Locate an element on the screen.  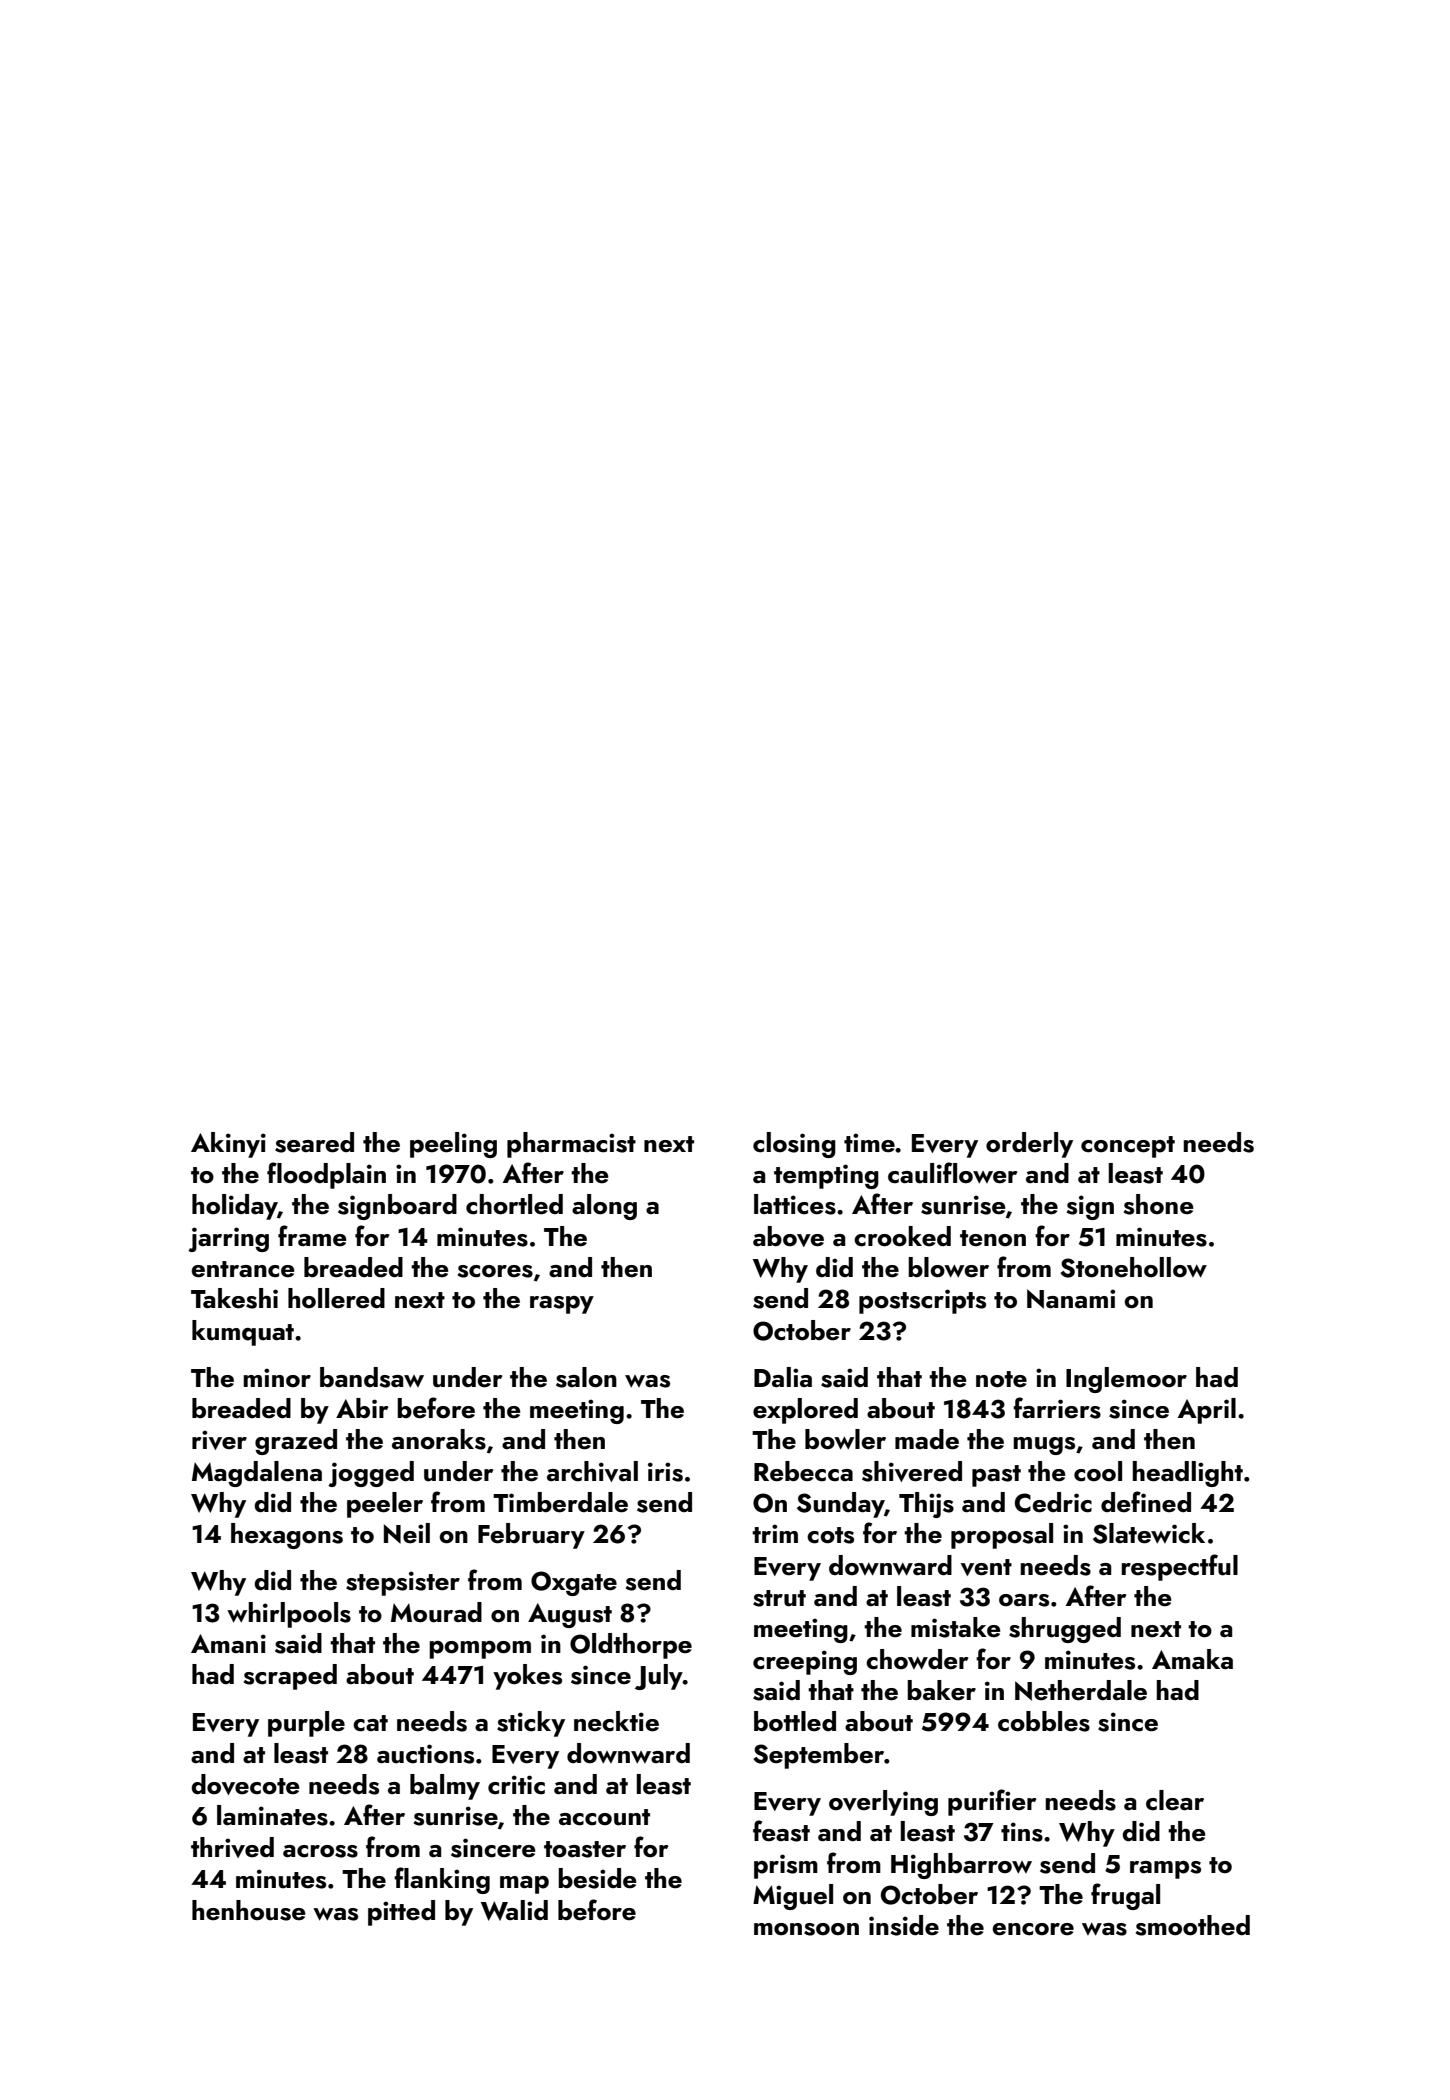
Oldthorpe is located at coordinates (631, 1646).
